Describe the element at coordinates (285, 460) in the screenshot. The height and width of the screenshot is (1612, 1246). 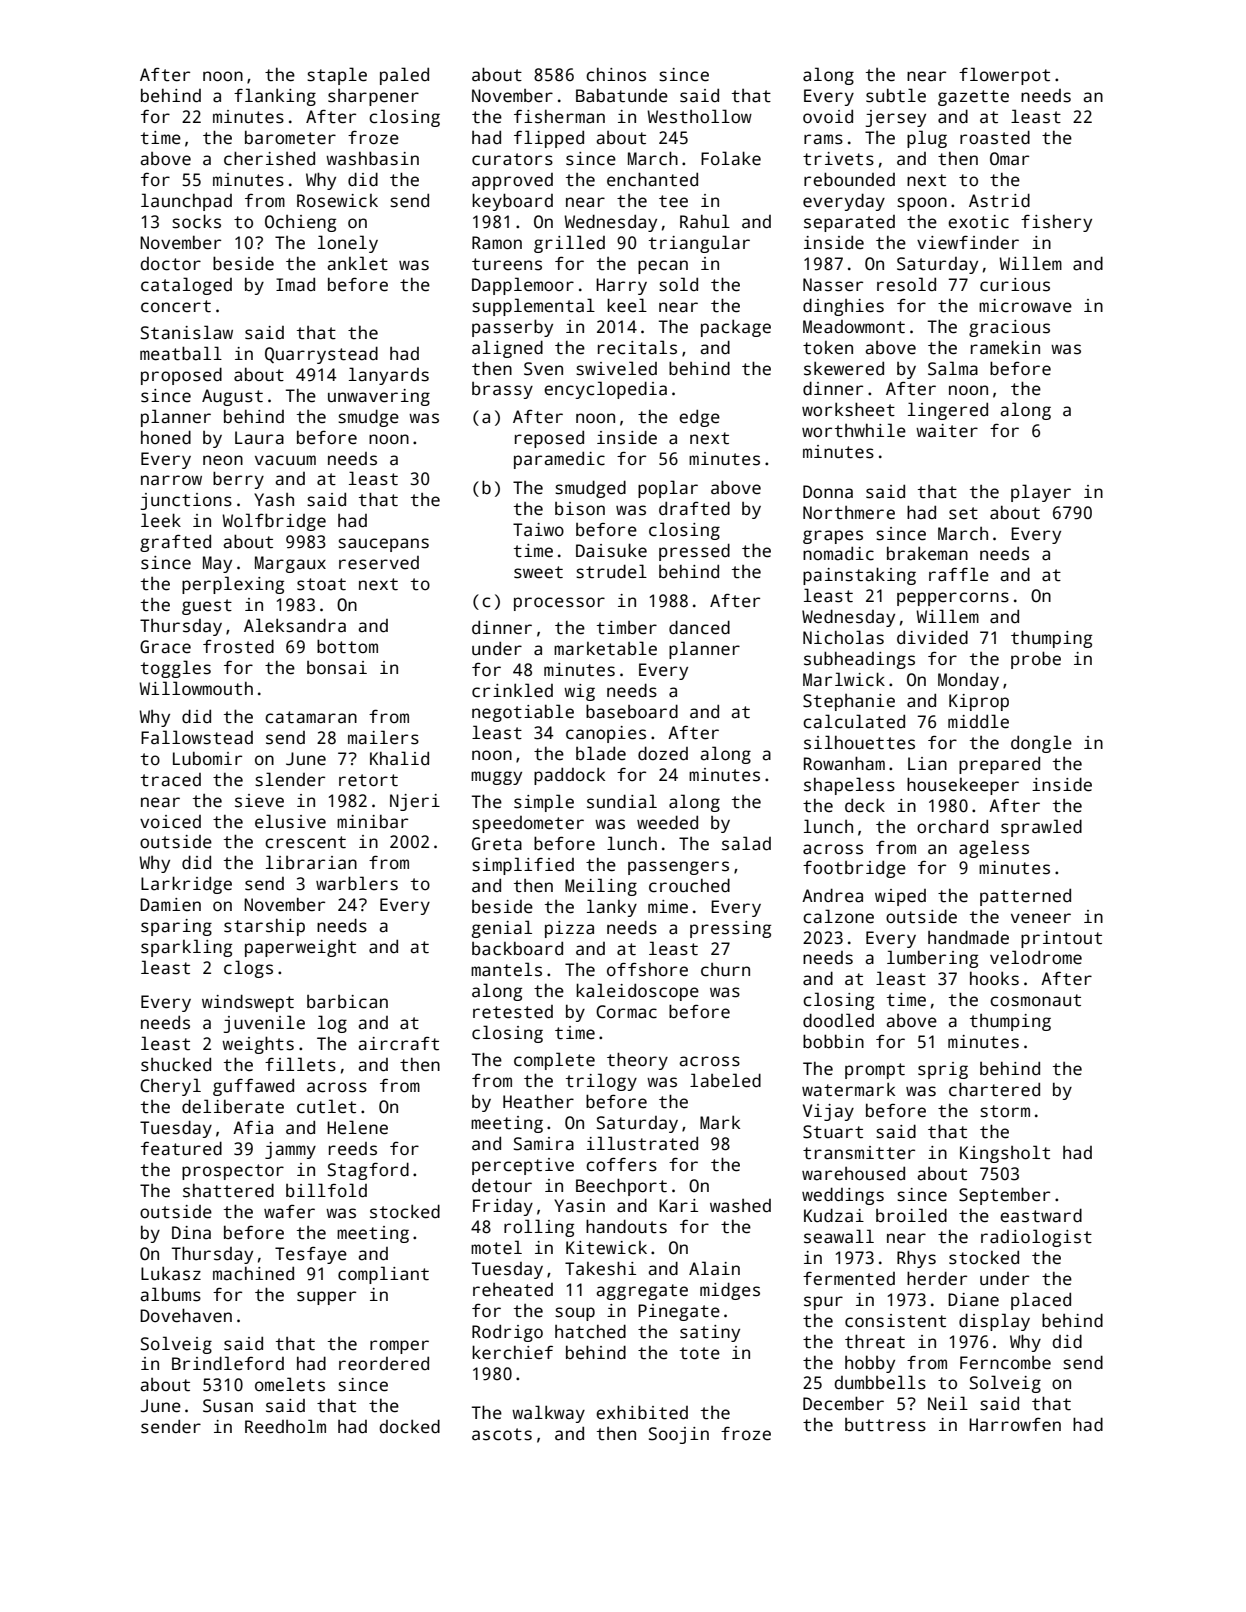
I see `vacuum` at that location.
